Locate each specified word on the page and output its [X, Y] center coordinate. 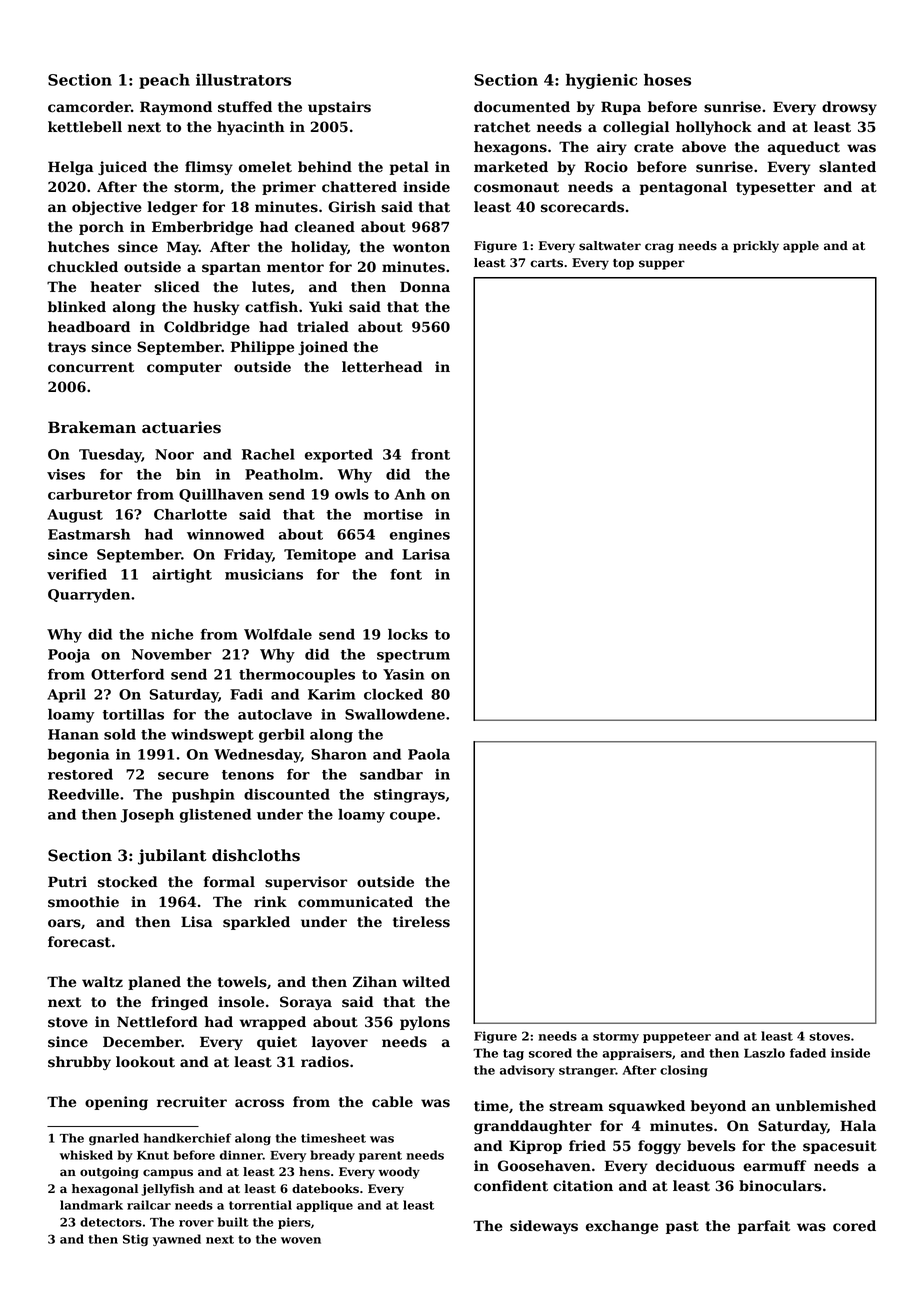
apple [801, 247]
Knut [153, 1155]
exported [339, 456]
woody [399, 1173]
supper [662, 265]
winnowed [225, 534]
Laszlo [764, 1053]
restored [80, 774]
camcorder [89, 107]
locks [408, 634]
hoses [667, 79]
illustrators [243, 79]
